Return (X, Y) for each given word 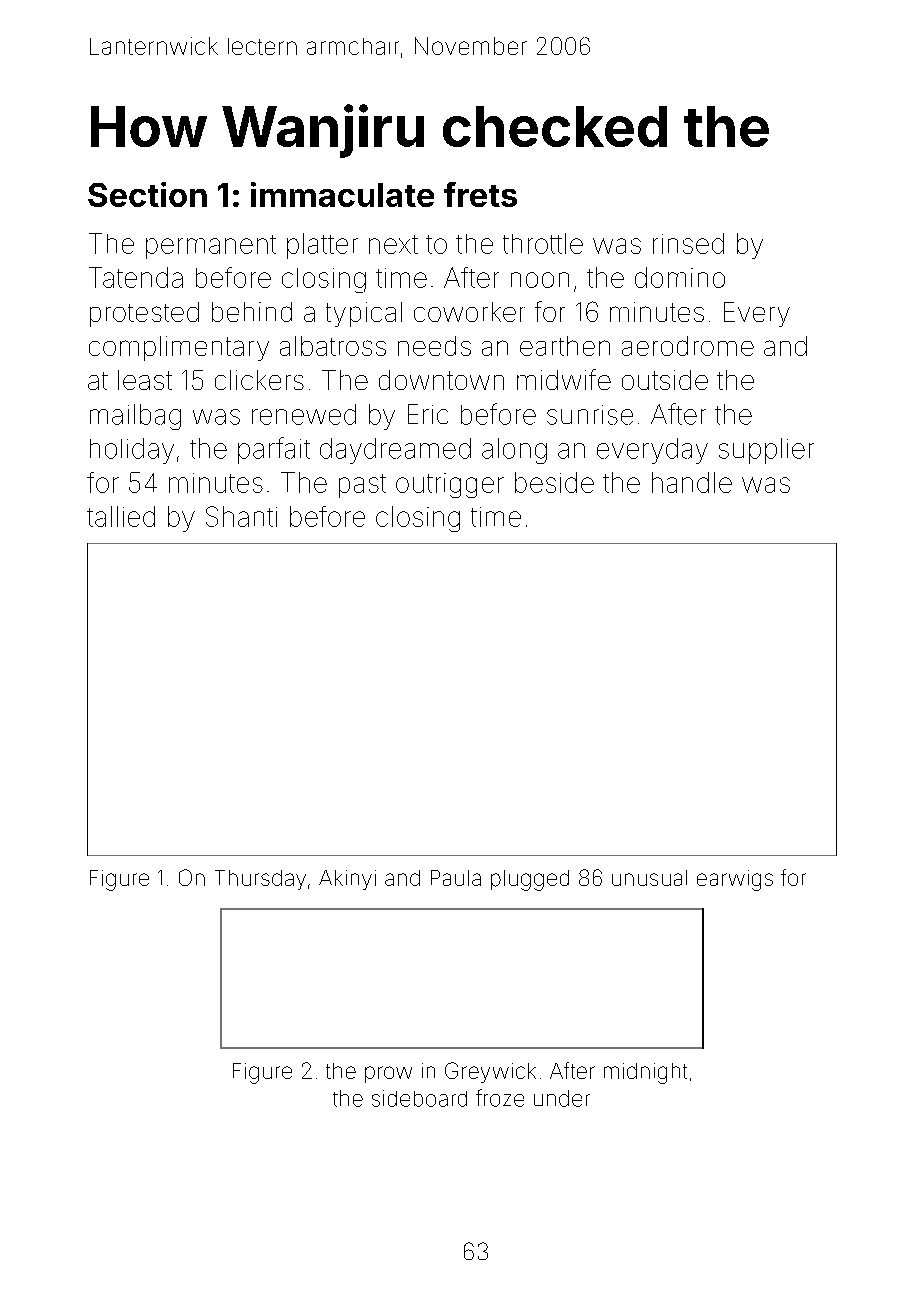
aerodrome (688, 346)
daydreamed (395, 451)
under (562, 1098)
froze (500, 1098)
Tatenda (136, 277)
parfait (274, 450)
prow (388, 1074)
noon (540, 280)
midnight (645, 1073)
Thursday (260, 880)
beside (554, 482)
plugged (530, 880)
